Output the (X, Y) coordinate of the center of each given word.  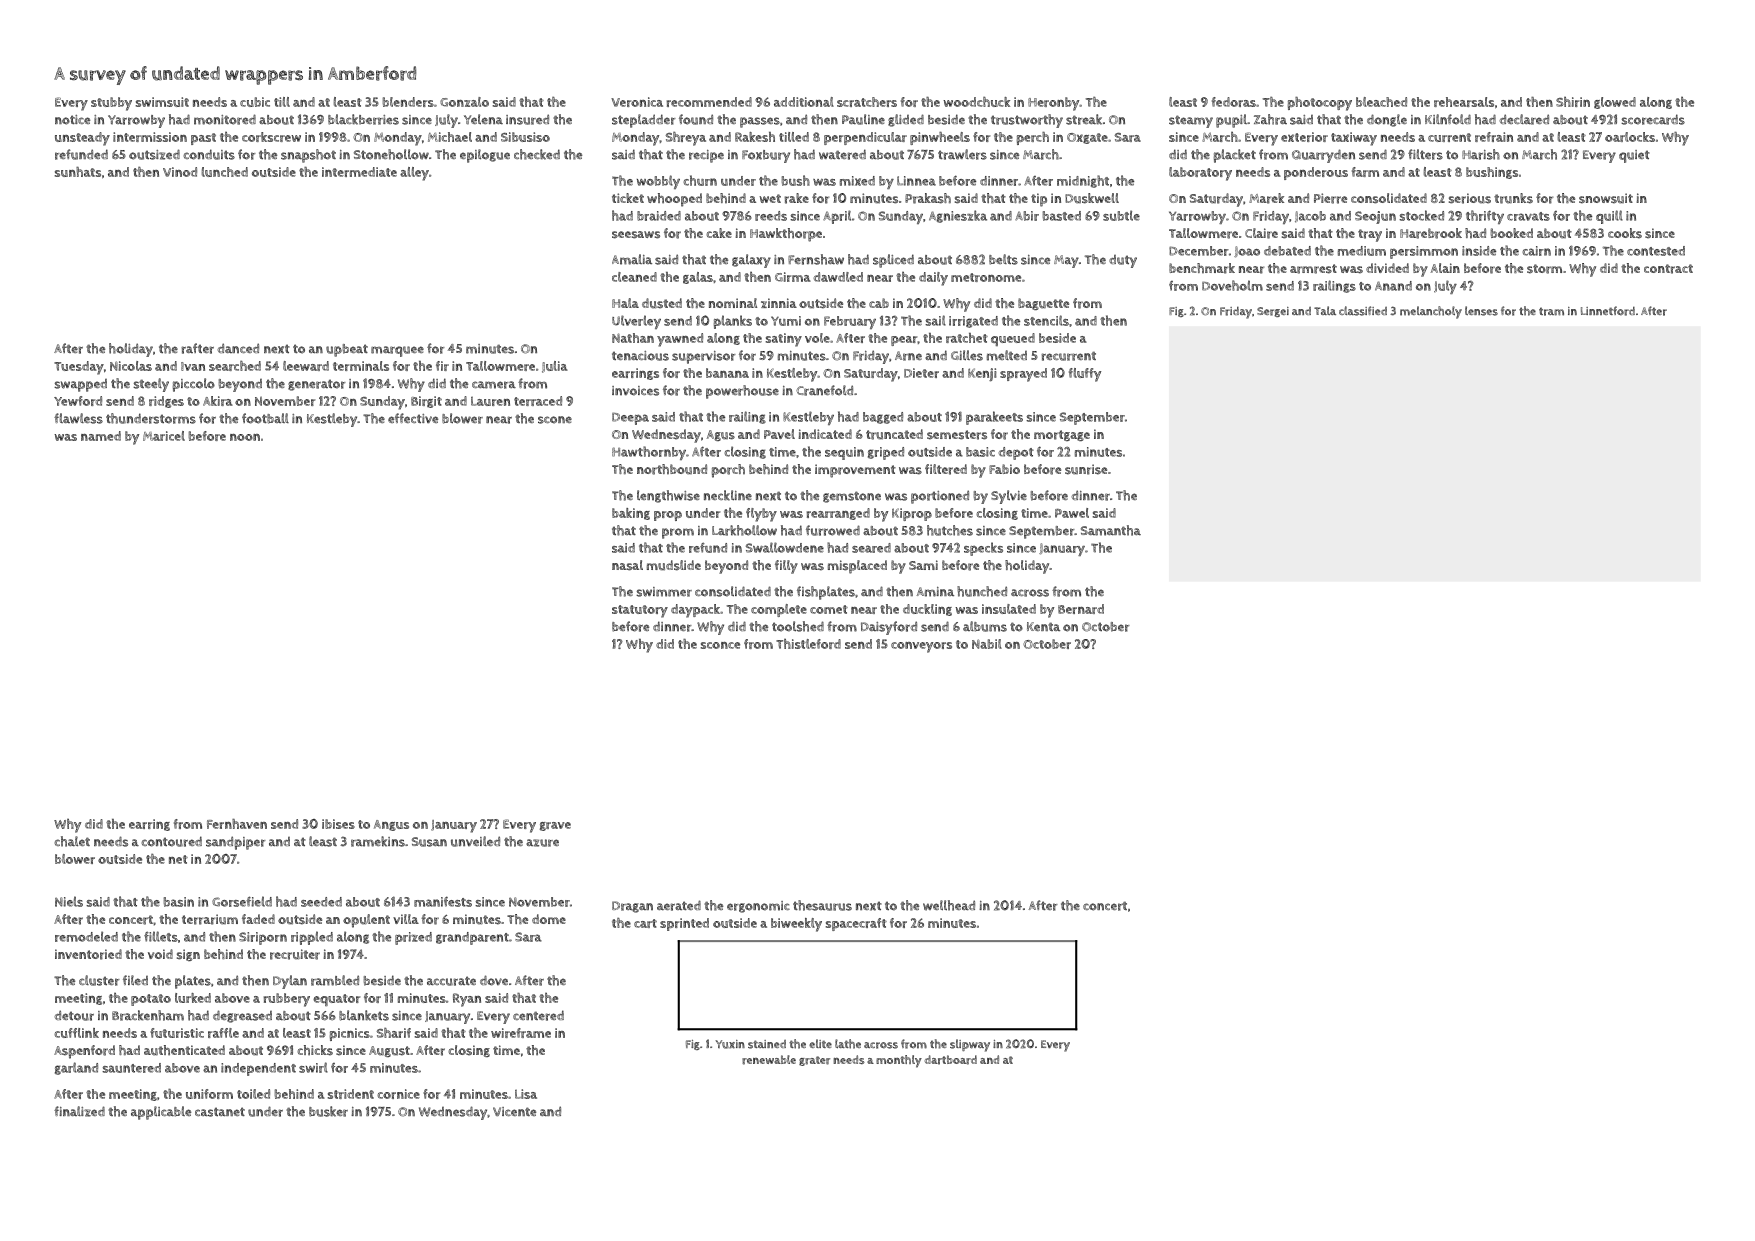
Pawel (1072, 513)
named (101, 436)
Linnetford (1608, 311)
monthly (899, 1061)
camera (494, 385)
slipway (970, 1045)
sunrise (1086, 469)
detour (74, 1015)
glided (906, 120)
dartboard (951, 1060)
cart (645, 923)
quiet (1634, 156)
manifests (443, 901)
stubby (111, 104)
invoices (635, 391)
